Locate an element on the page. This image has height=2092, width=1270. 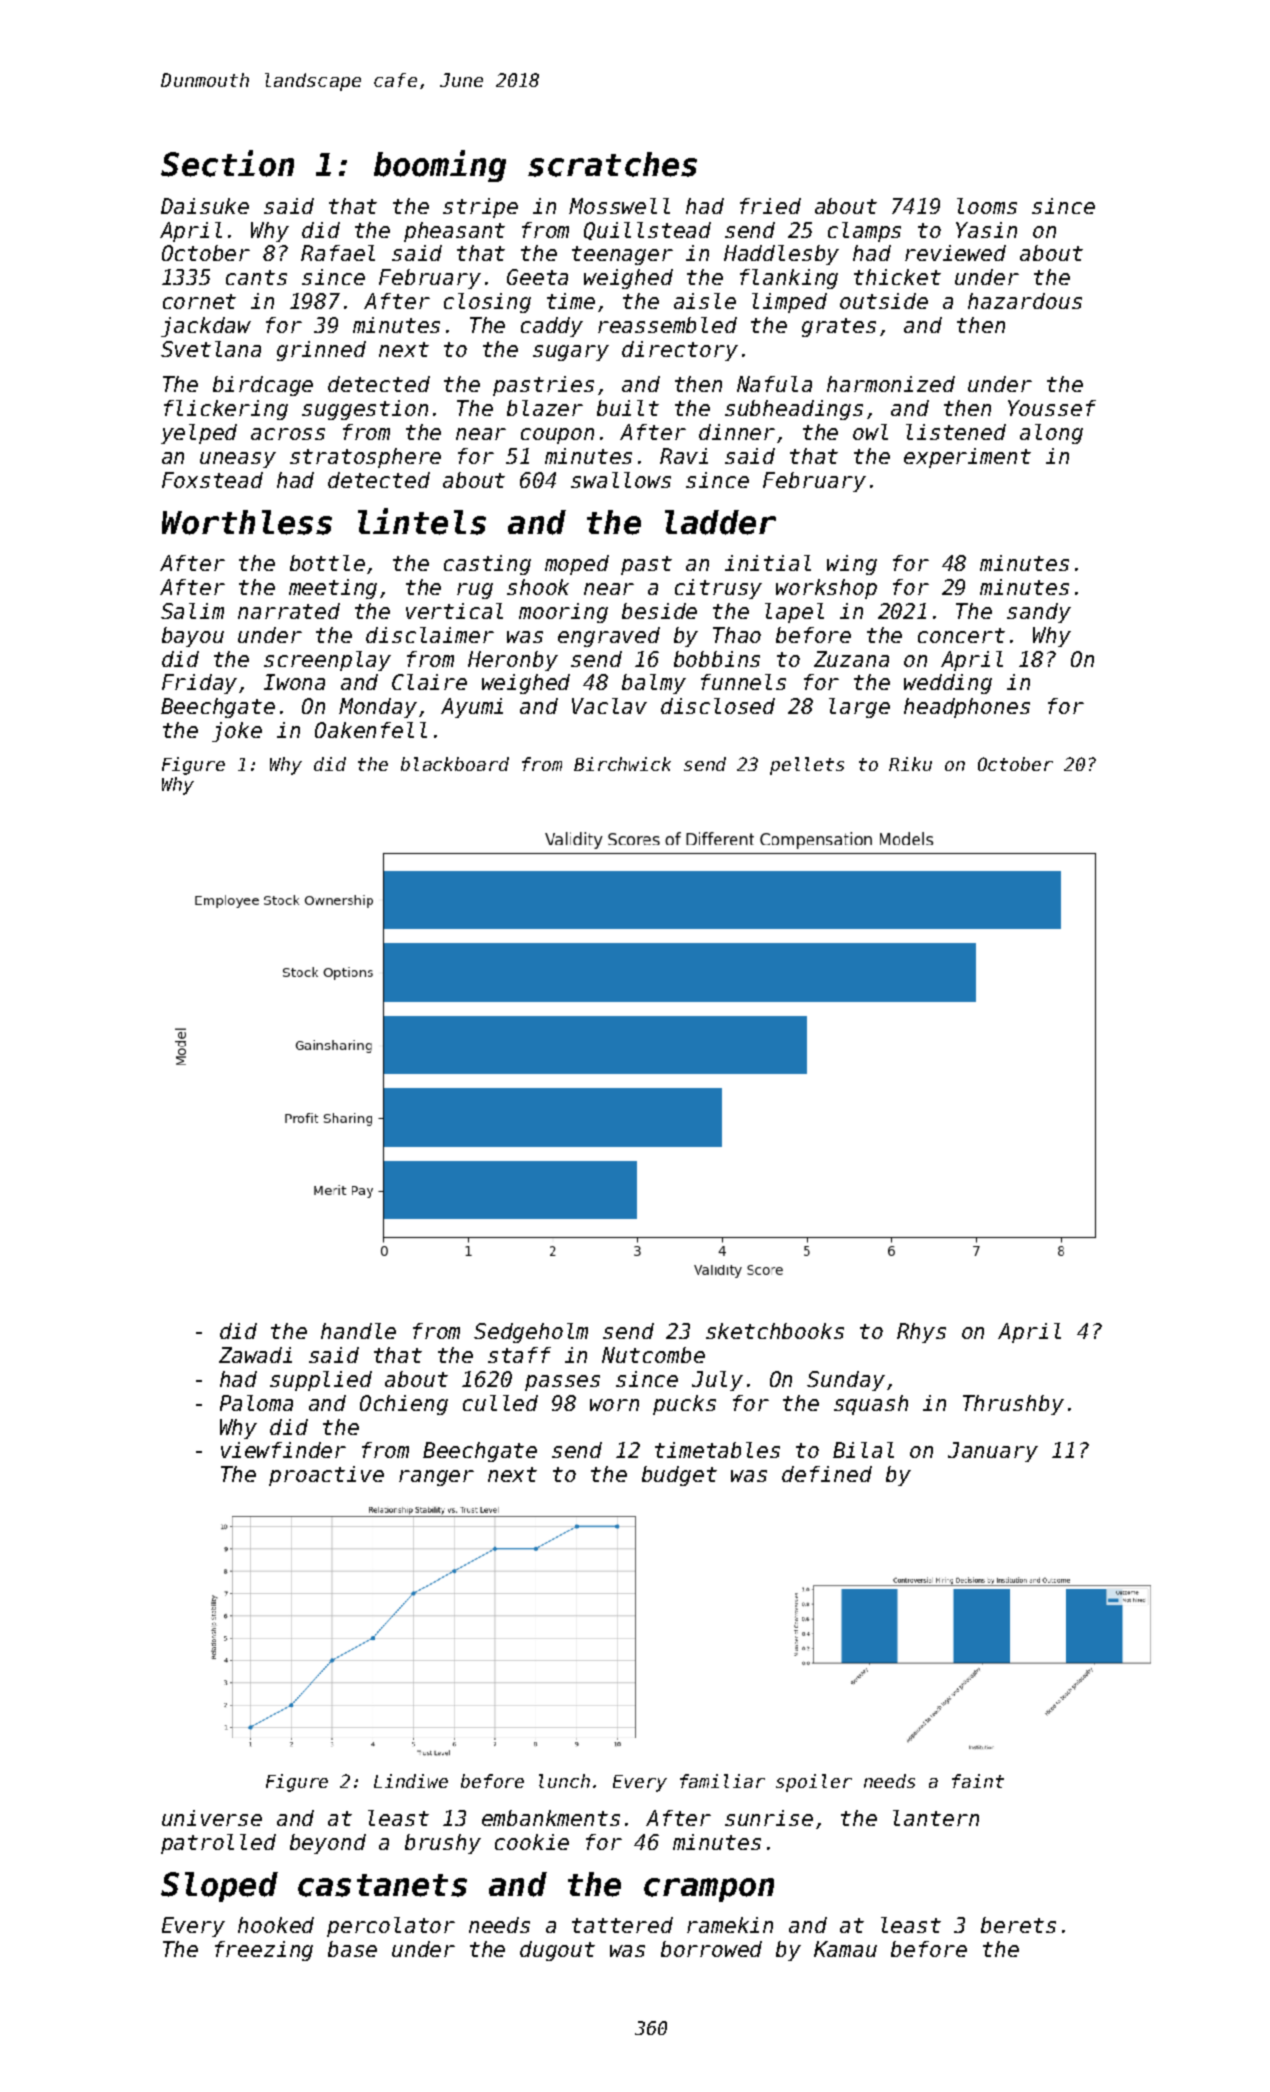
joke is located at coordinates (237, 732).
